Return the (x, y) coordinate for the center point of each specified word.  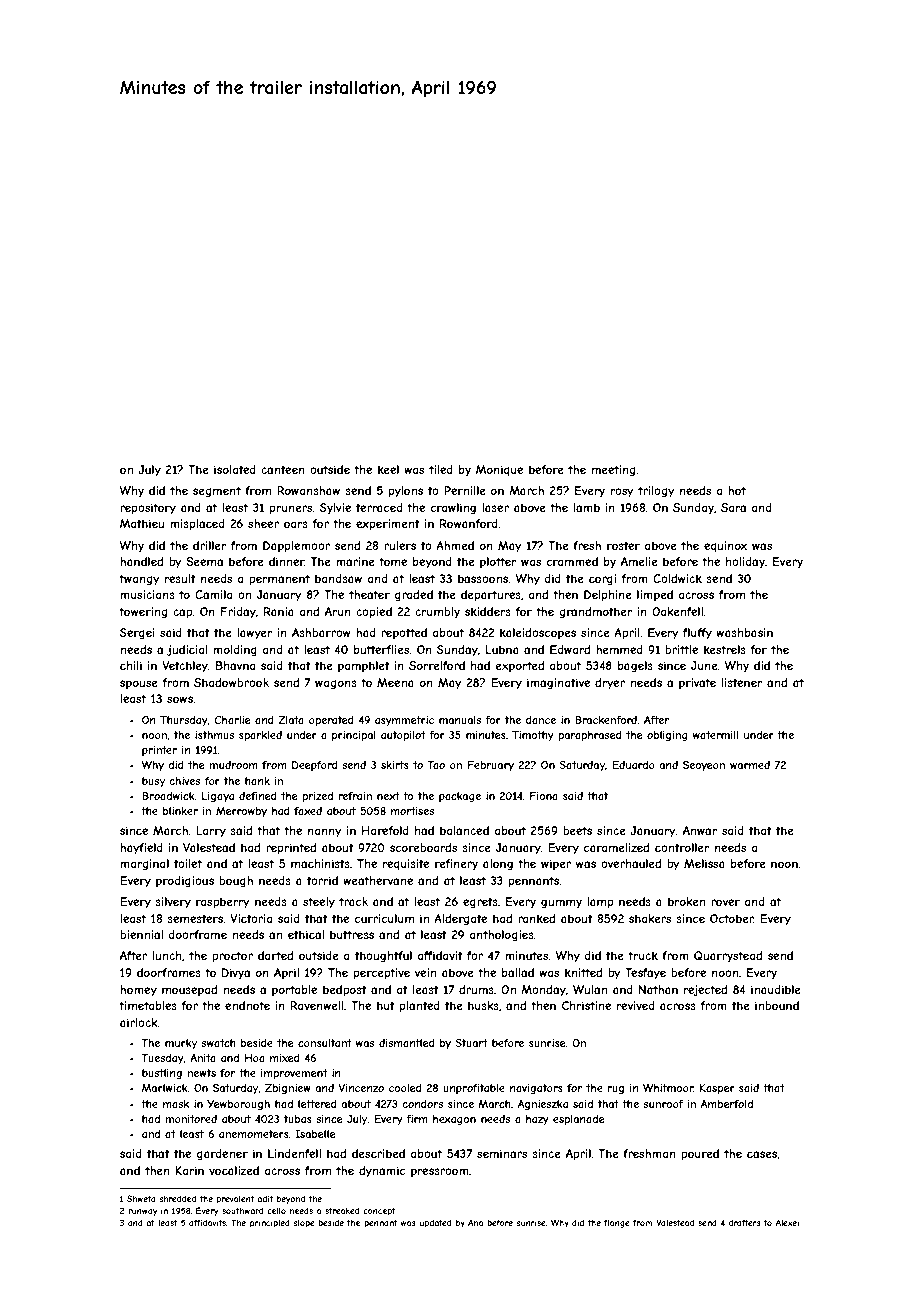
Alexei (787, 1222)
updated (435, 1223)
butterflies (382, 649)
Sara (733, 507)
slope (304, 1224)
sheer (263, 523)
